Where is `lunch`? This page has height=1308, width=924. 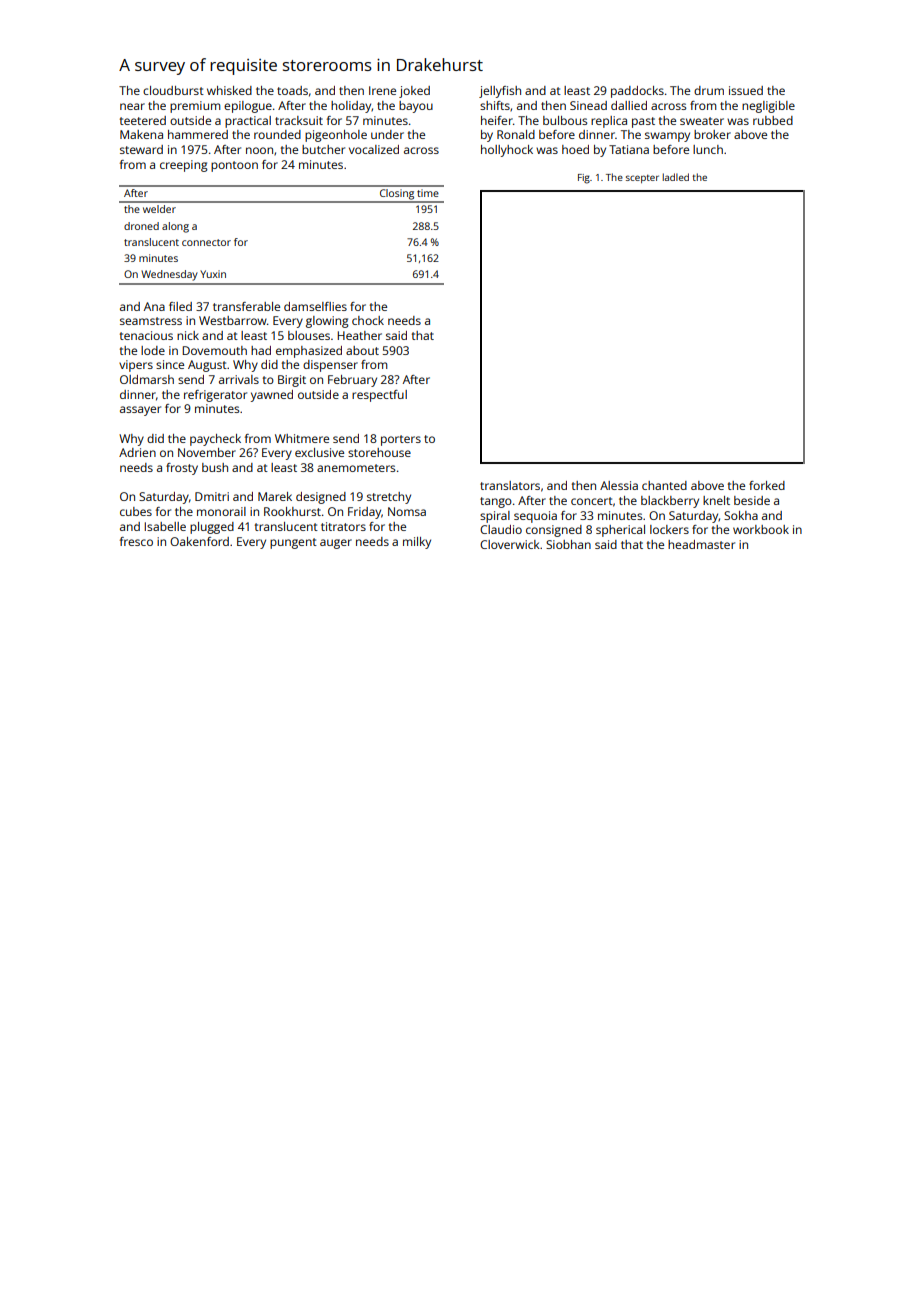
lunch is located at coordinates (708, 149).
